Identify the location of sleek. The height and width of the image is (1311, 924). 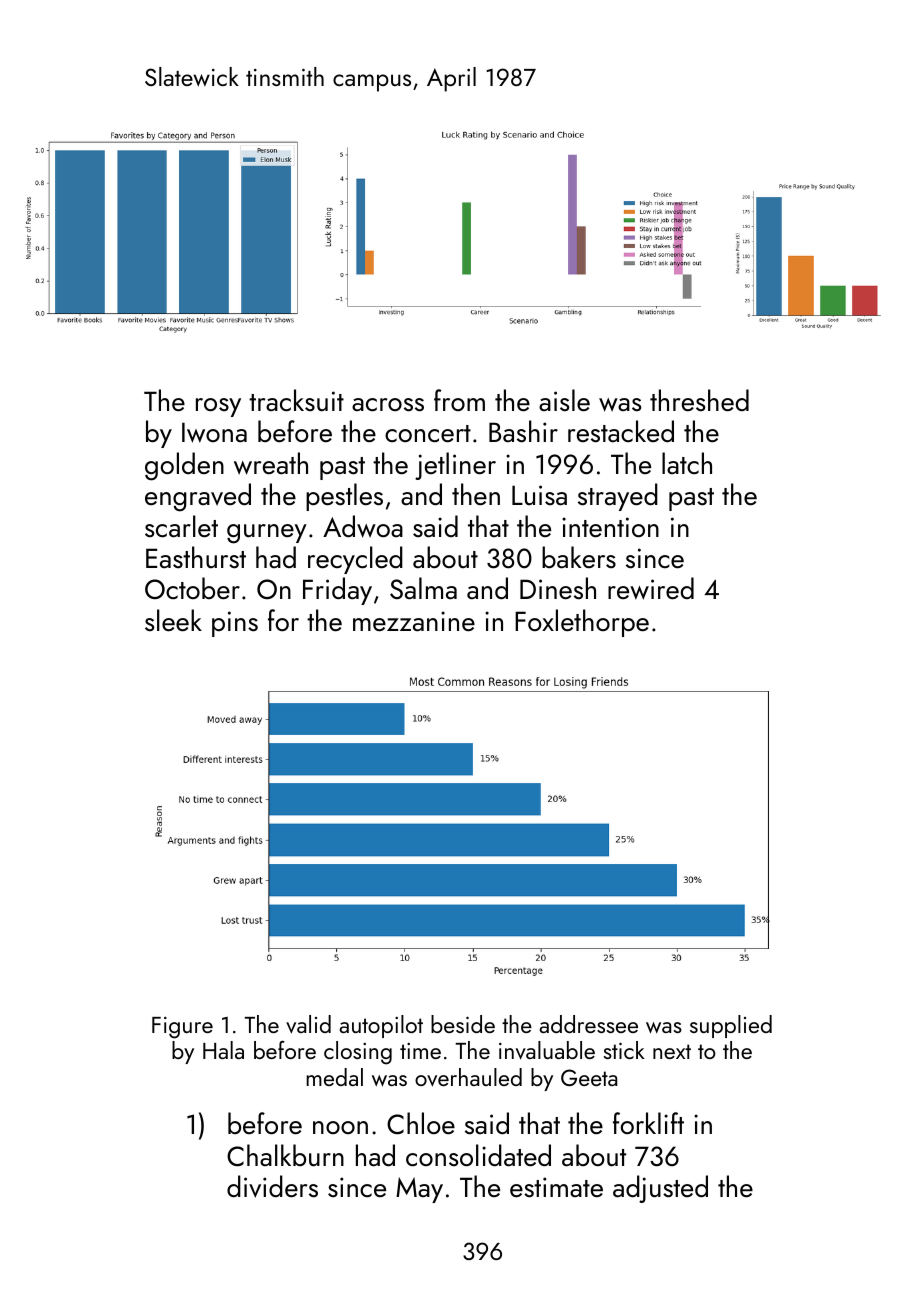
(173, 620).
